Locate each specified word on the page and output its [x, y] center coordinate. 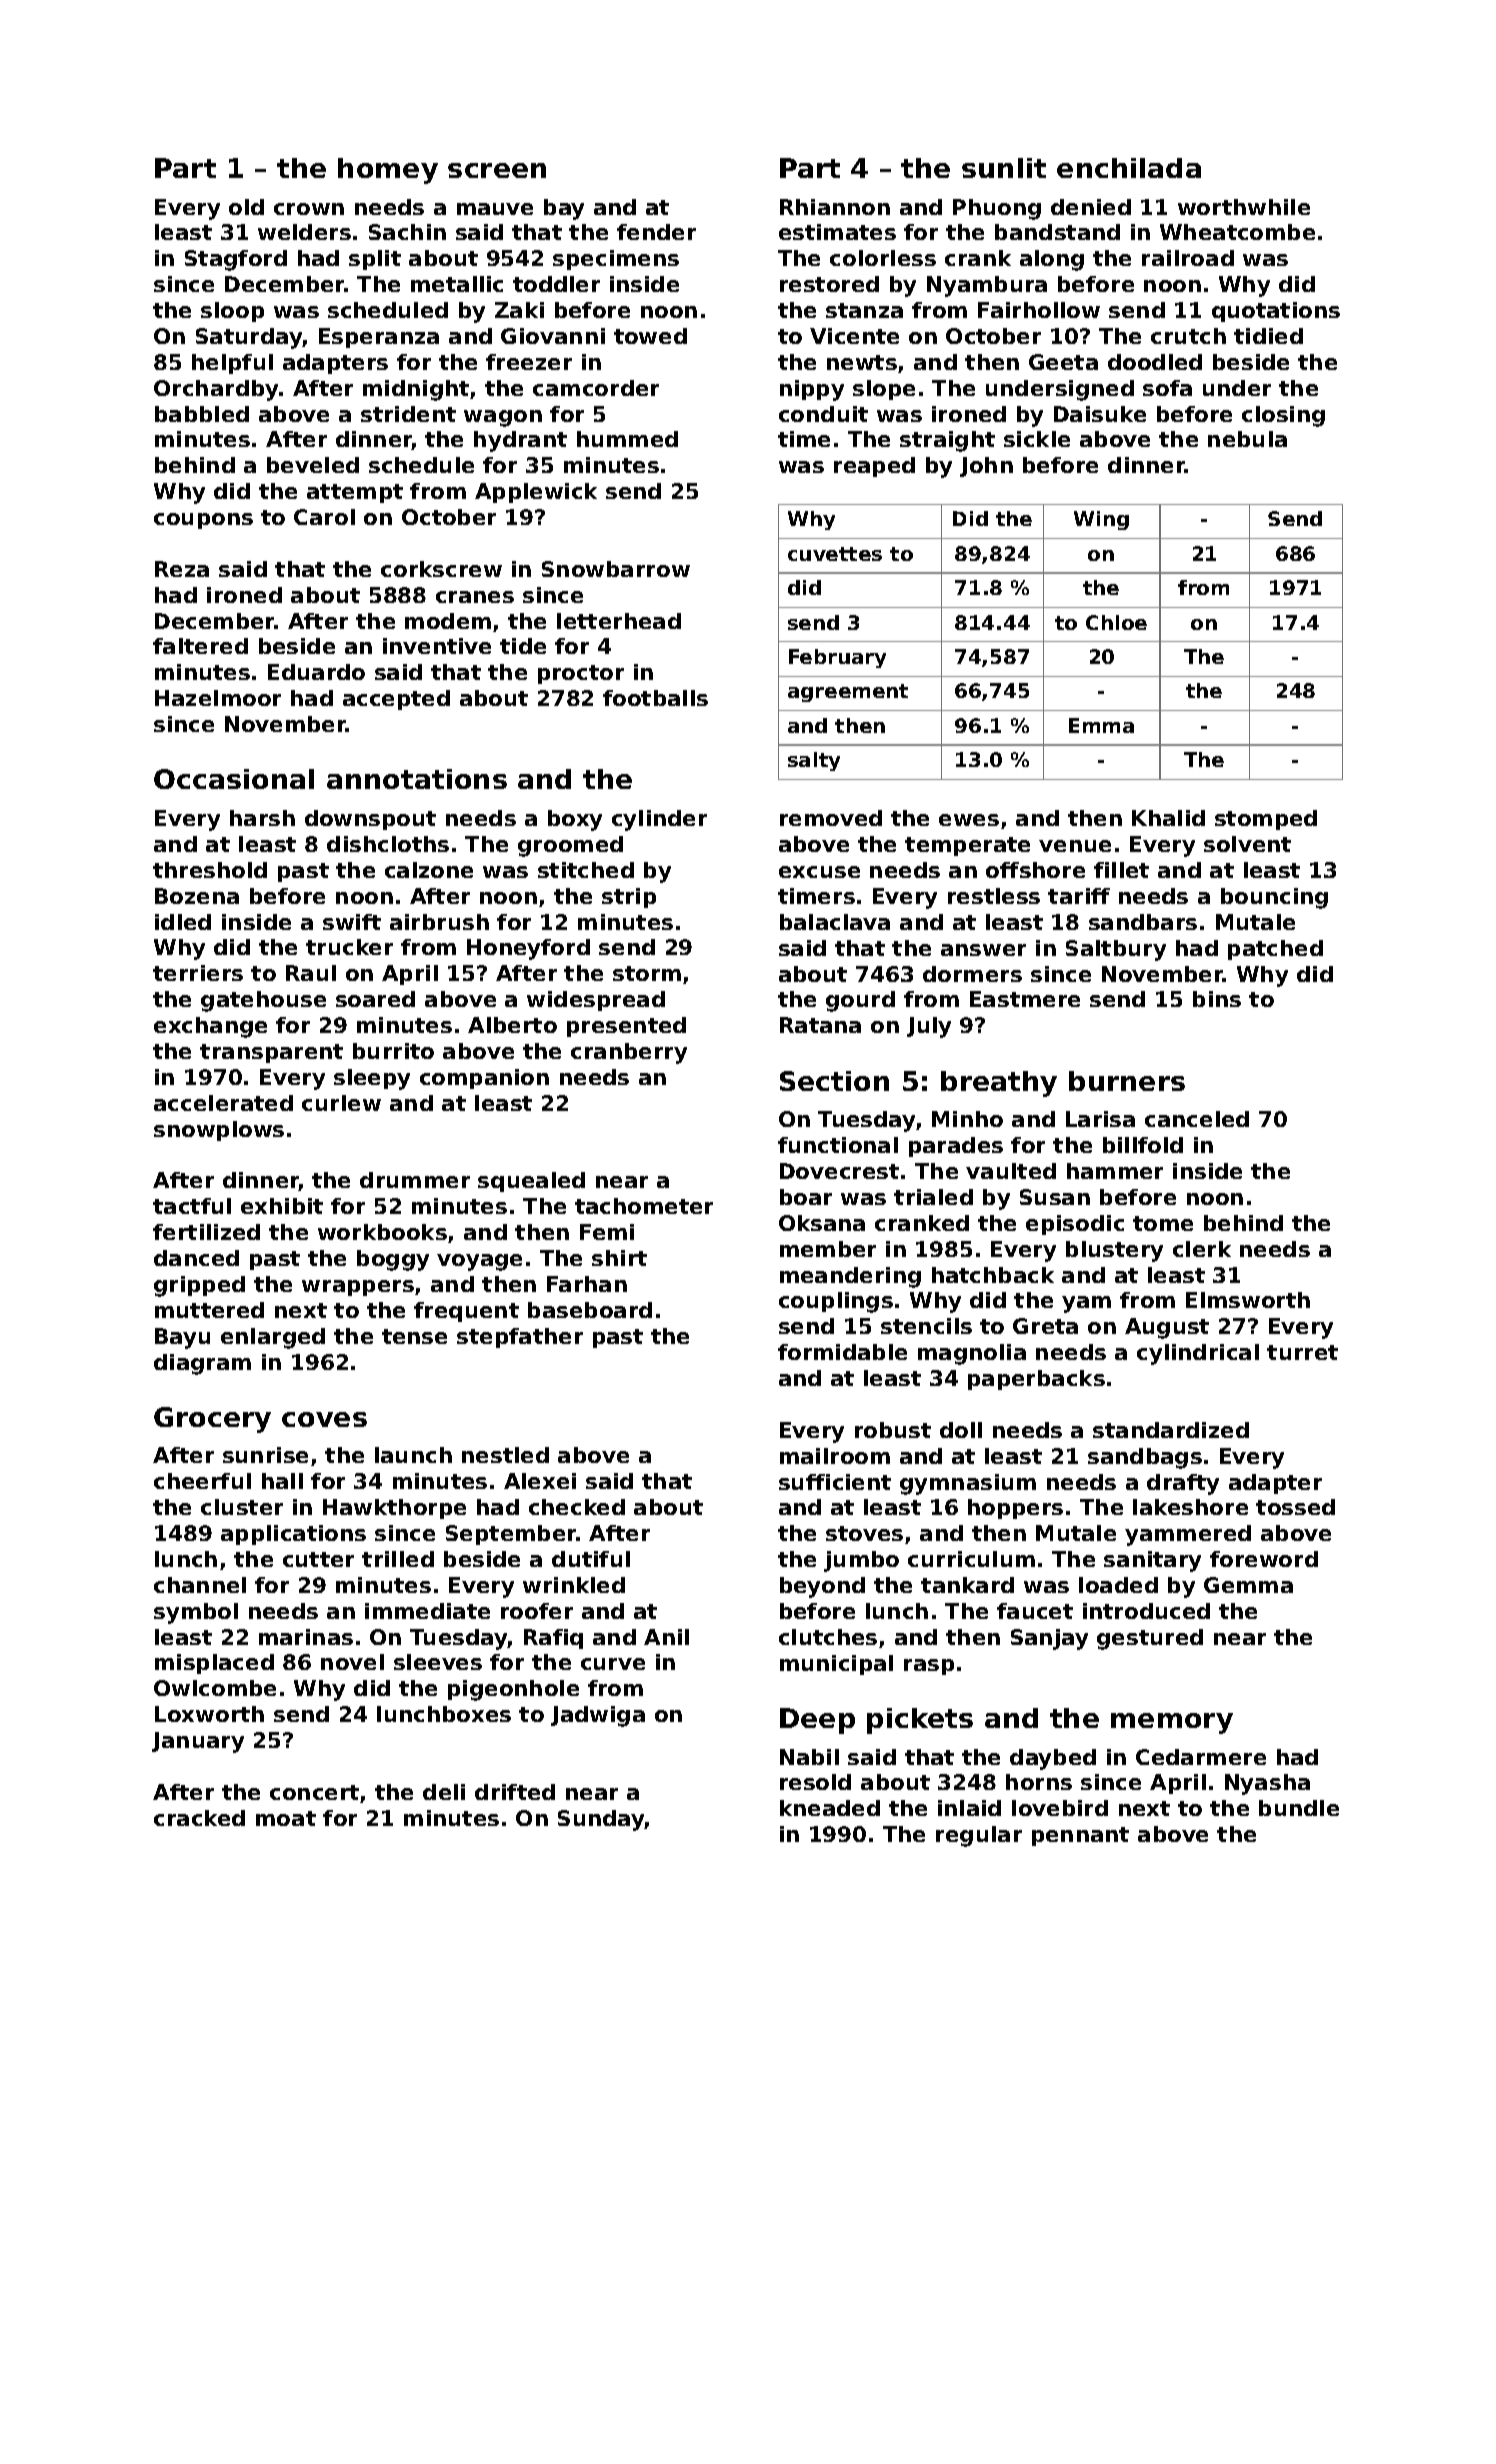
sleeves [438, 1662]
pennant [1080, 1836]
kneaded [830, 1808]
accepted [396, 700]
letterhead [619, 621]
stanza [864, 310]
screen [497, 170]
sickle [1037, 439]
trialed [933, 1197]
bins [1217, 999]
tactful [192, 1206]
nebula [1247, 439]
